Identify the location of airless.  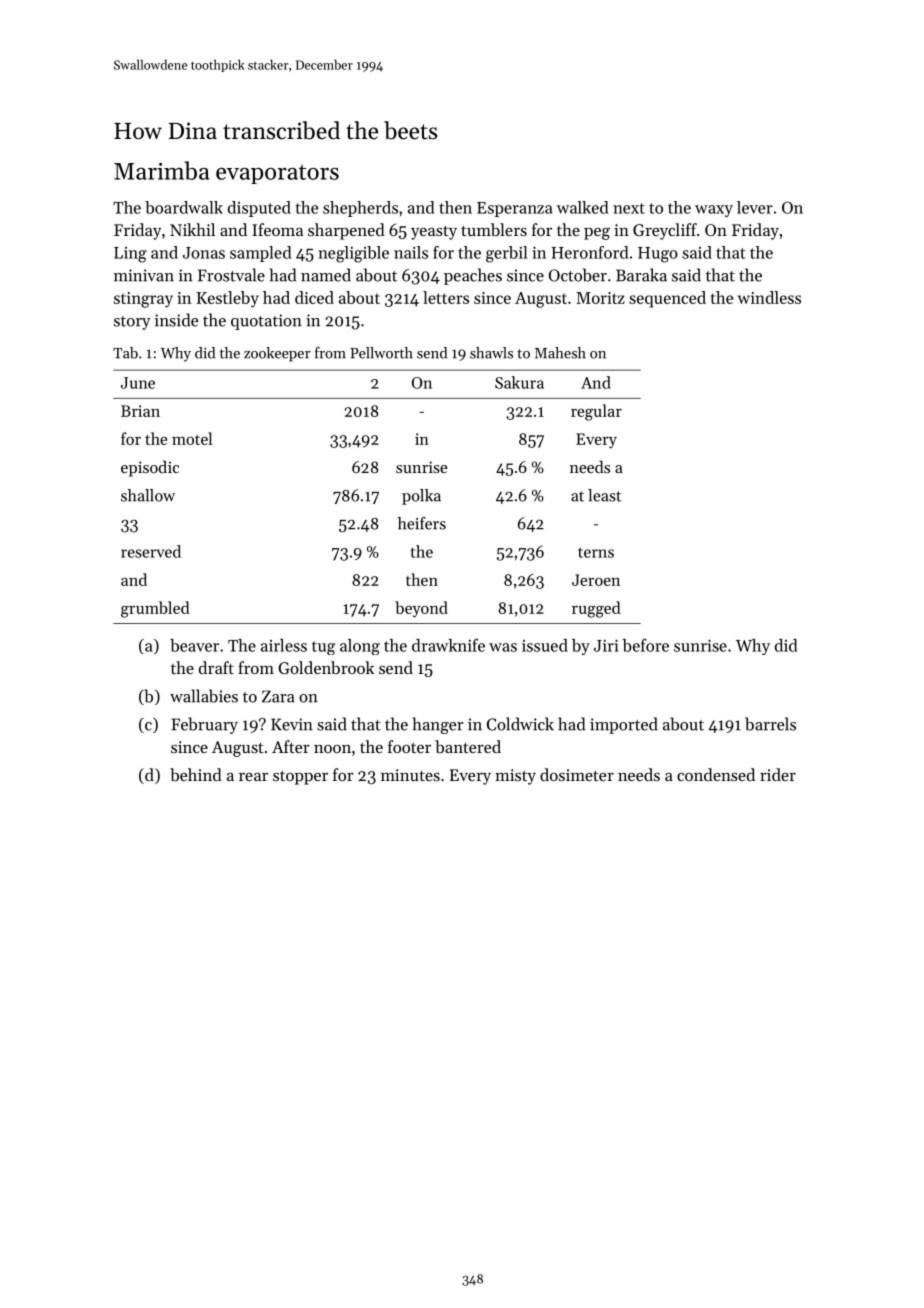
(284, 645).
